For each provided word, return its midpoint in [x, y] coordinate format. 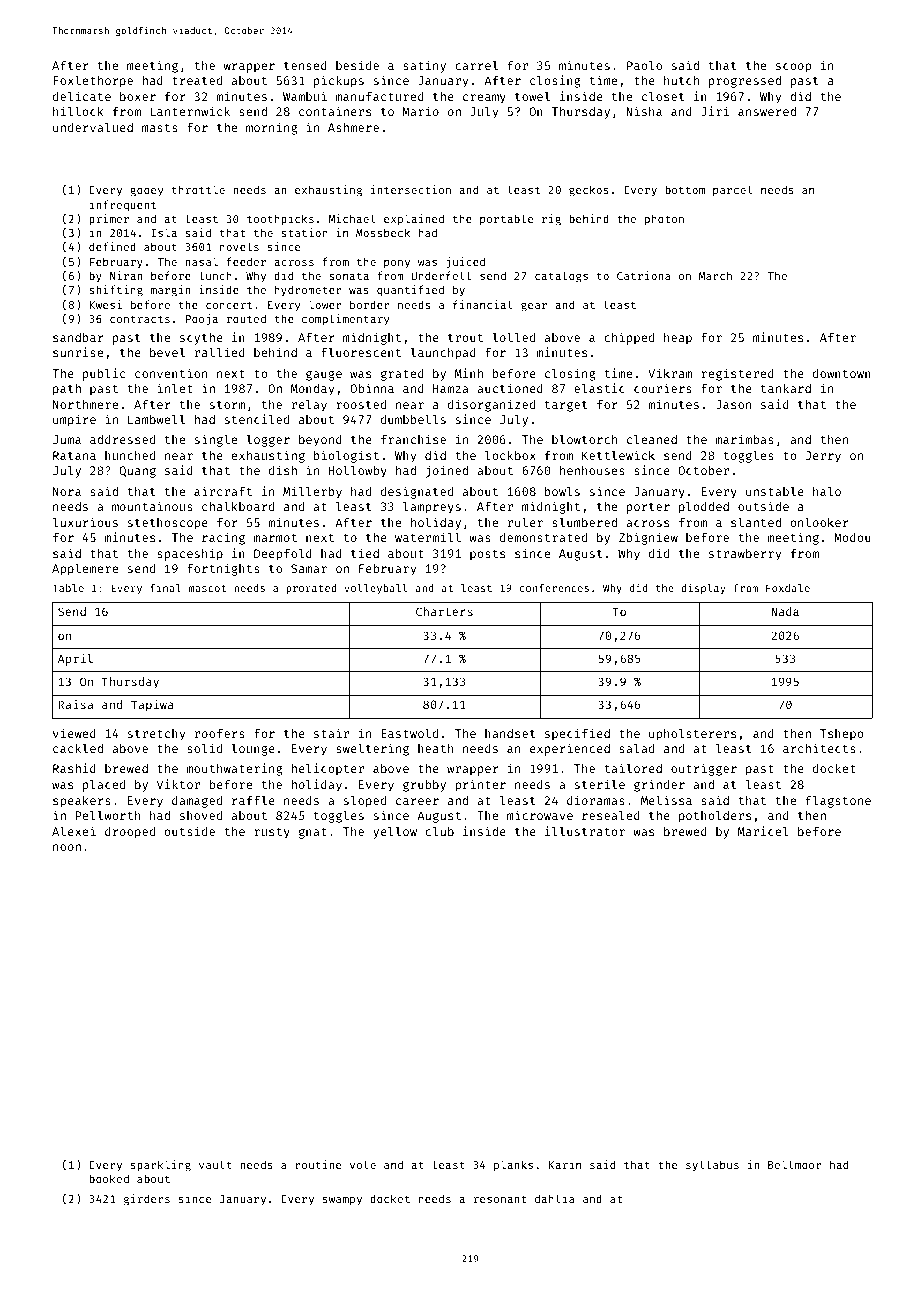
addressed [122, 439]
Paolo [644, 65]
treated [197, 80]
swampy [342, 1201]
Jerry [823, 457]
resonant [500, 1199]
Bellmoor [795, 1164]
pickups [339, 81]
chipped [629, 338]
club [439, 831]
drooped [130, 833]
